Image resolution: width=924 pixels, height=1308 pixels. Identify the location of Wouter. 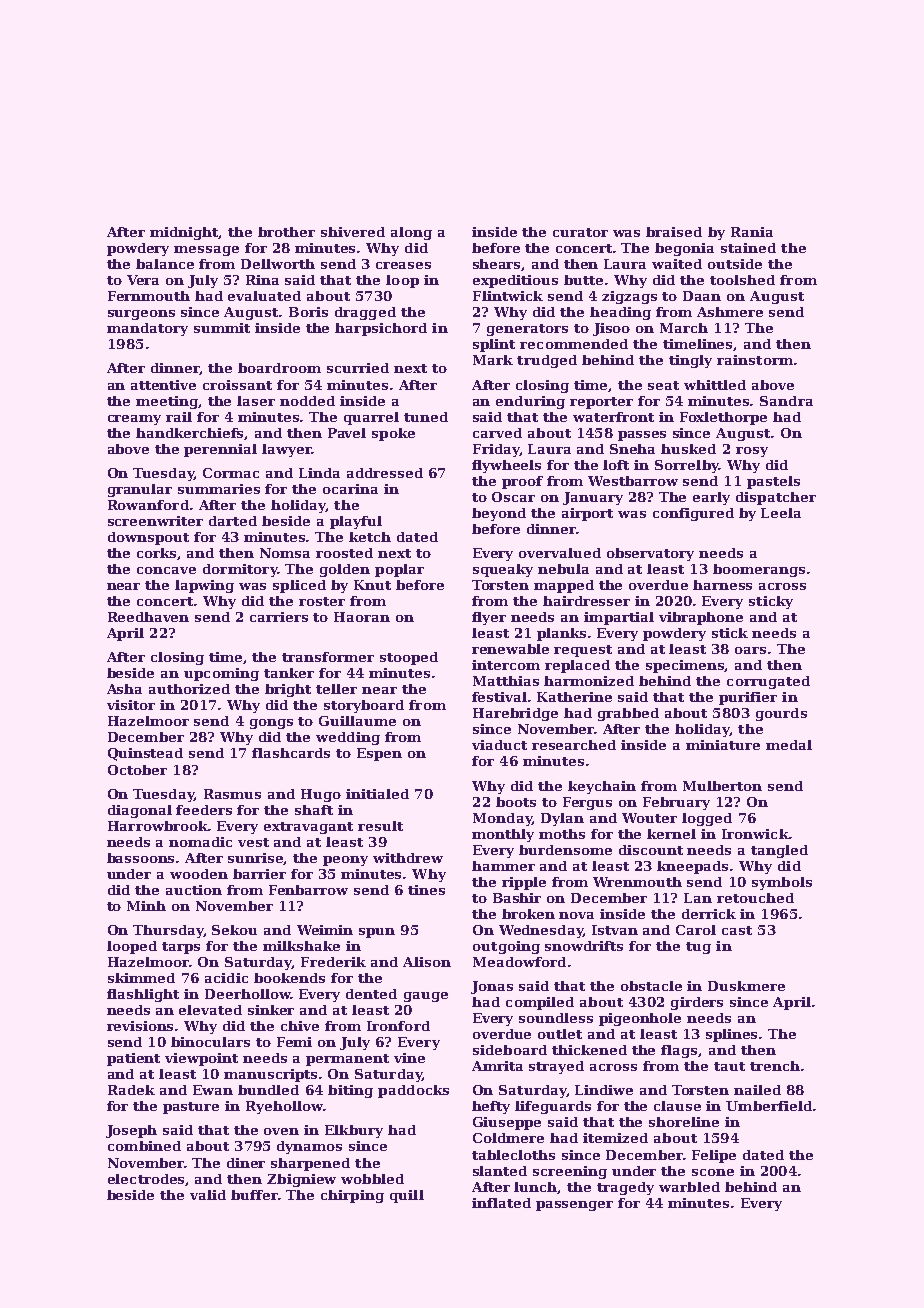
(649, 818).
